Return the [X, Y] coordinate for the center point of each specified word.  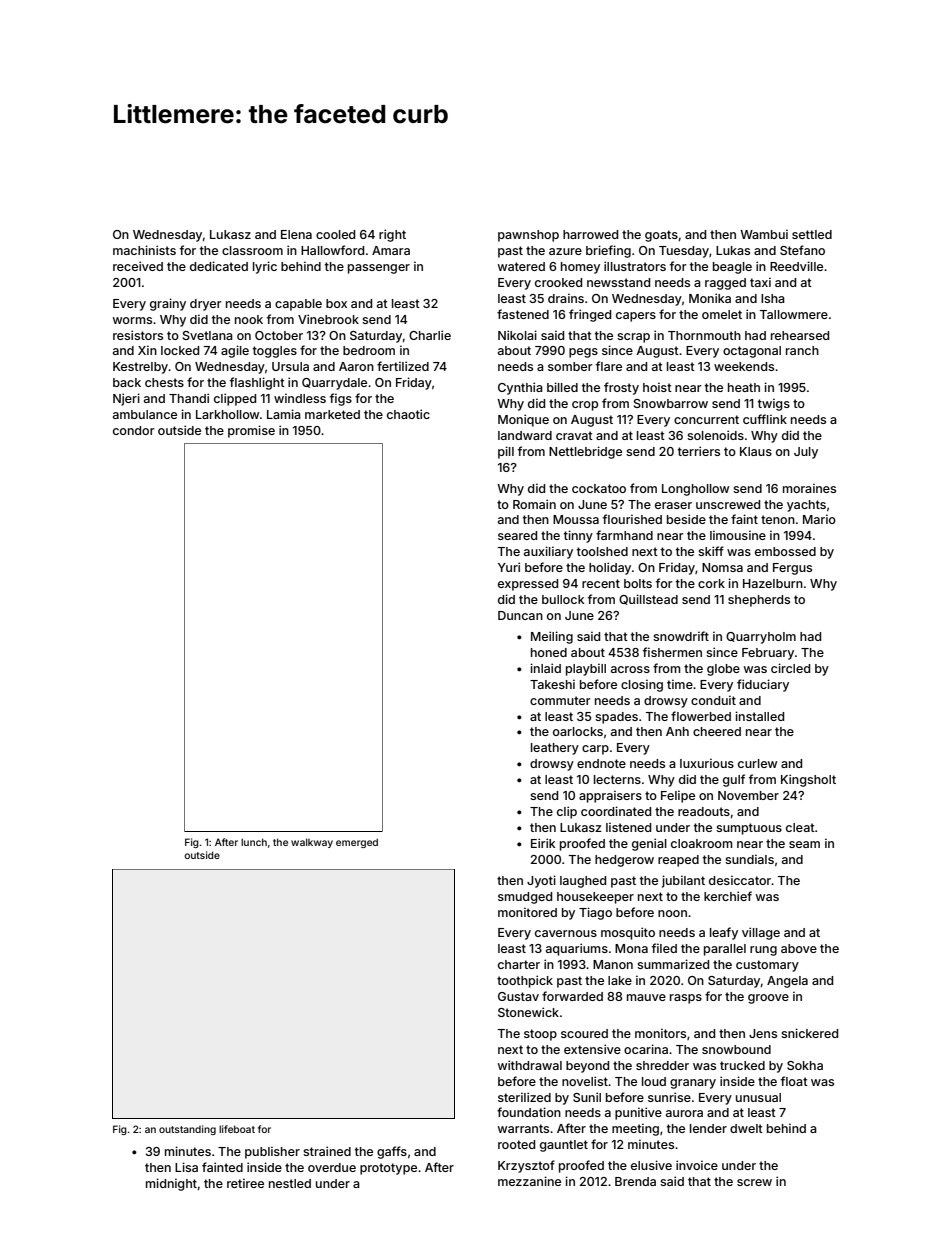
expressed [528, 585]
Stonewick [528, 1012]
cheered [717, 731]
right [392, 235]
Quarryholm [761, 638]
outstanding [187, 1130]
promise [251, 431]
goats [661, 236]
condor [134, 430]
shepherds [759, 601]
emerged [357, 843]
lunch [254, 842]
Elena [296, 234]
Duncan [520, 615]
